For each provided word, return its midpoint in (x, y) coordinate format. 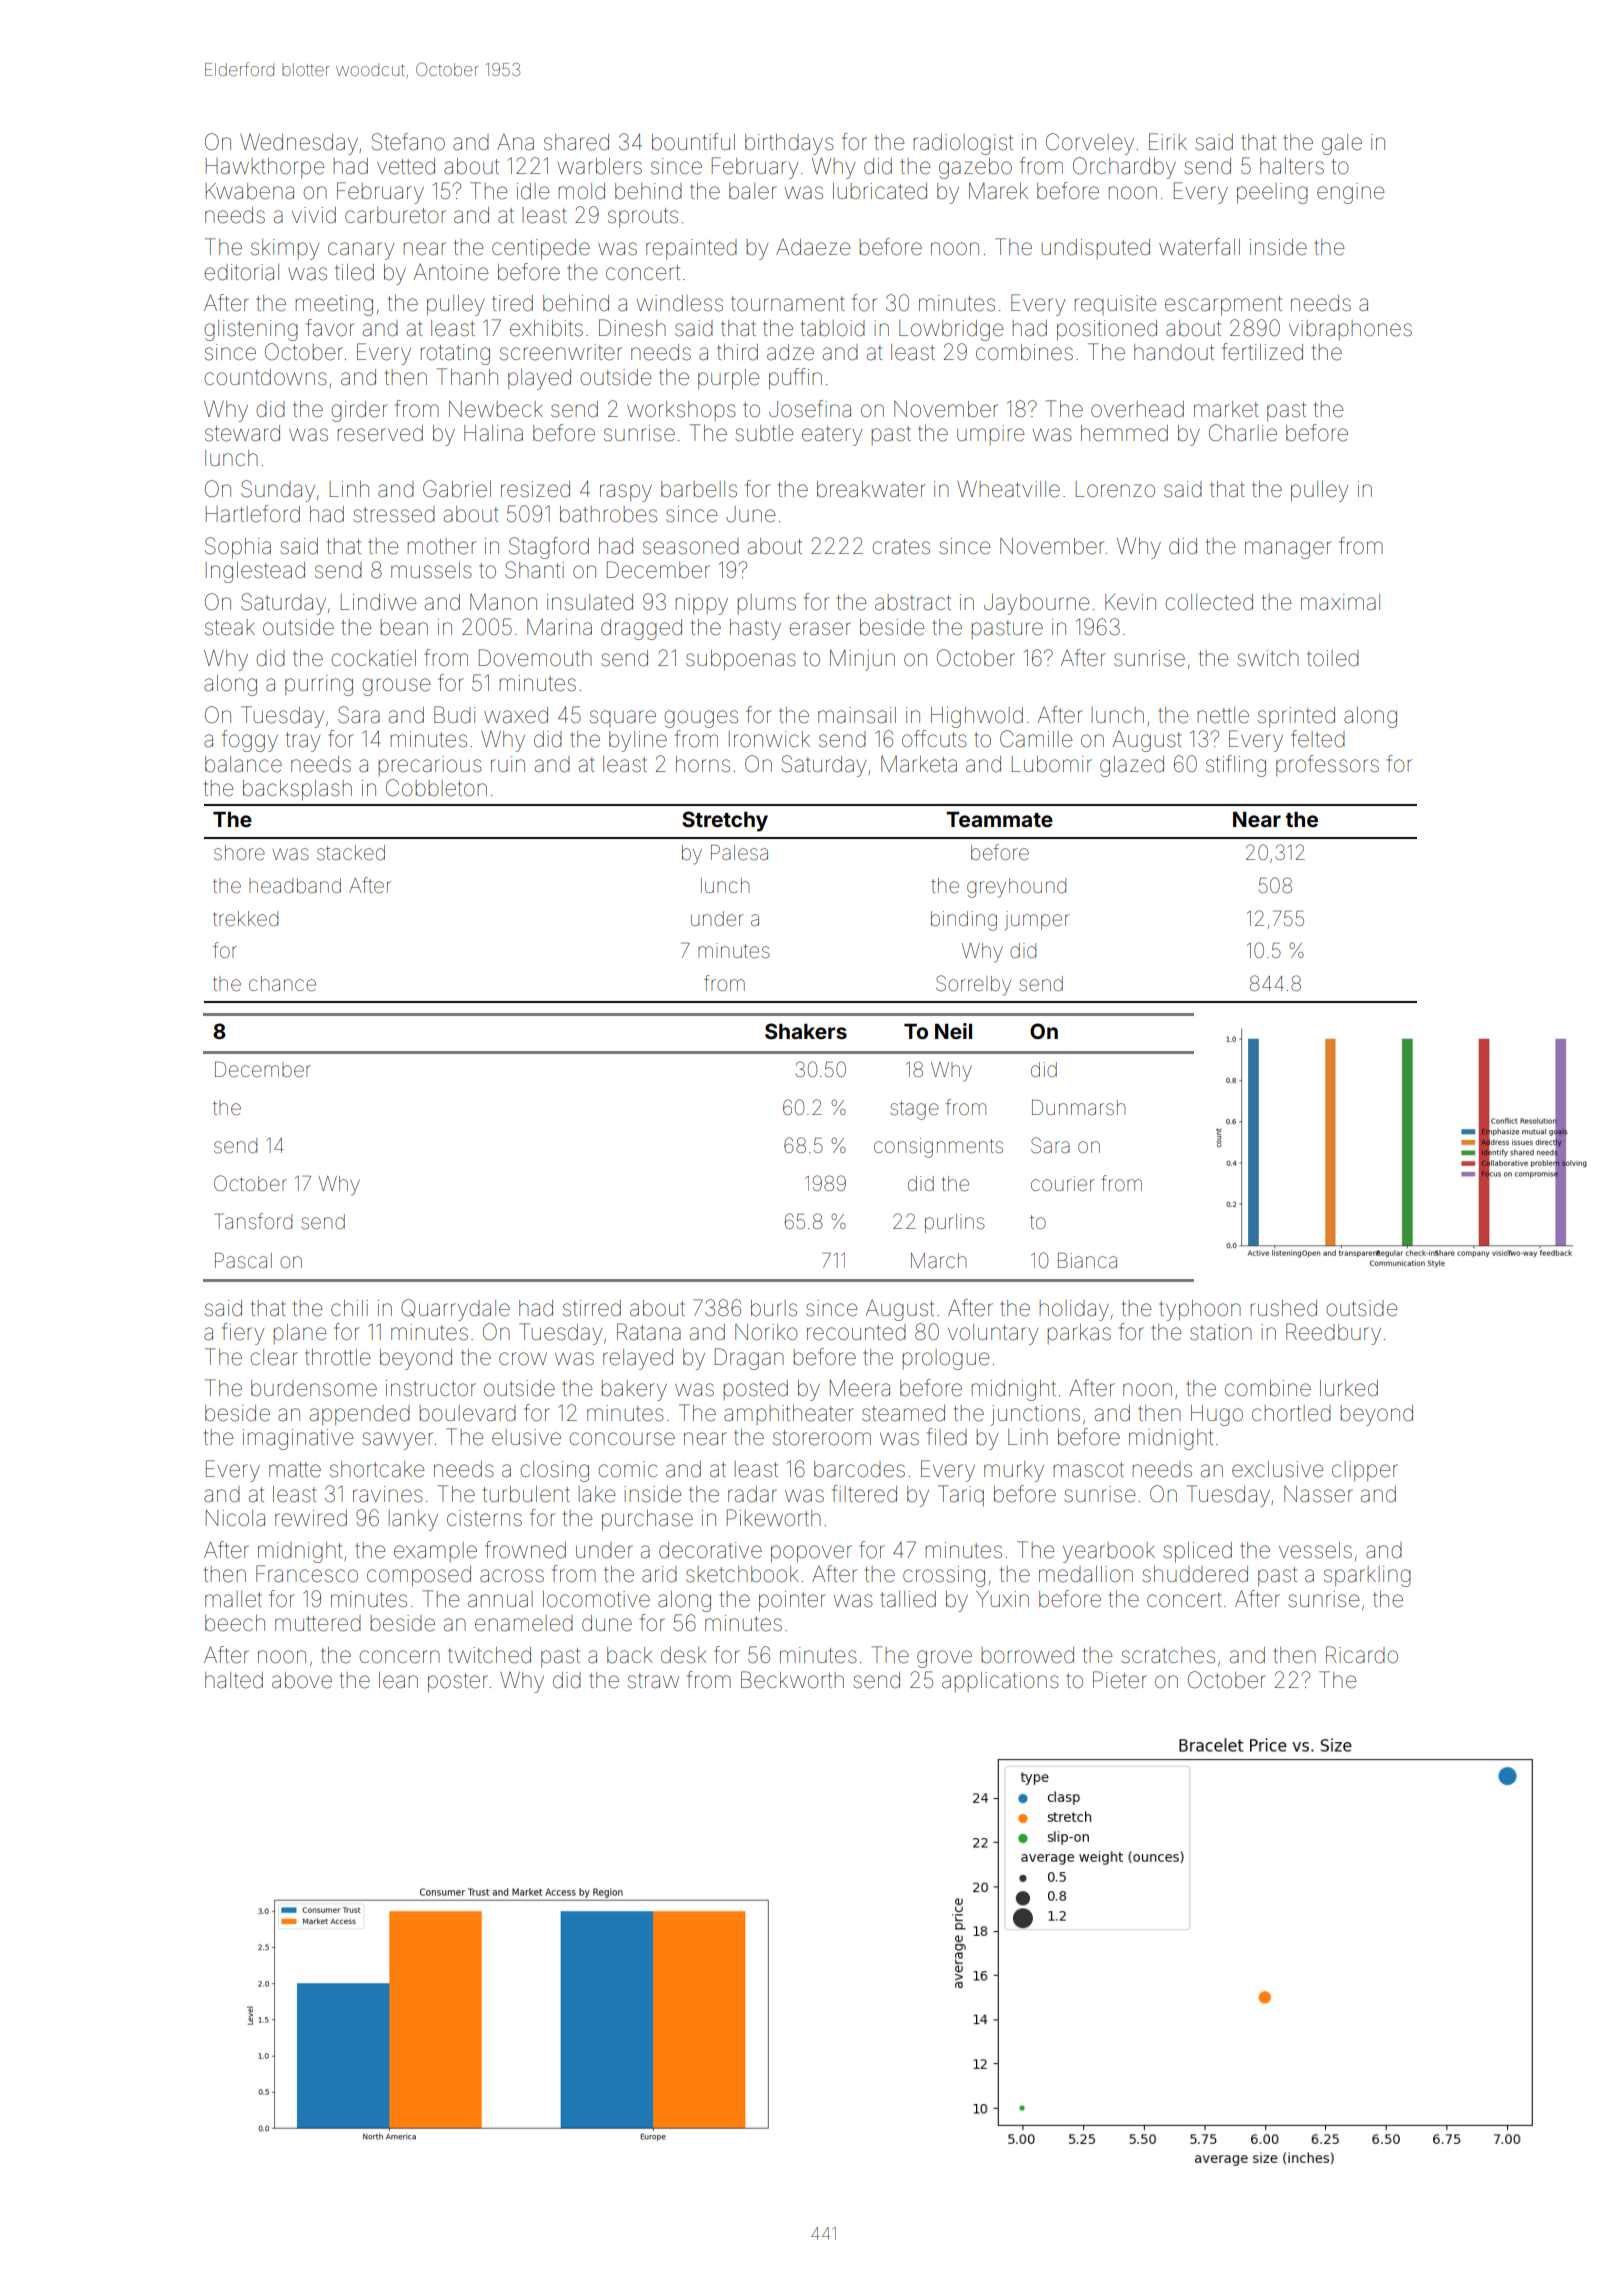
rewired (311, 1518)
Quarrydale (455, 1310)
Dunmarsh (1078, 1107)
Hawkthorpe (265, 168)
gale (1342, 144)
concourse (622, 1439)
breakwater (871, 489)
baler (753, 191)
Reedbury (1333, 1334)
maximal (1340, 602)
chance (282, 984)
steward (242, 433)
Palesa (739, 852)
